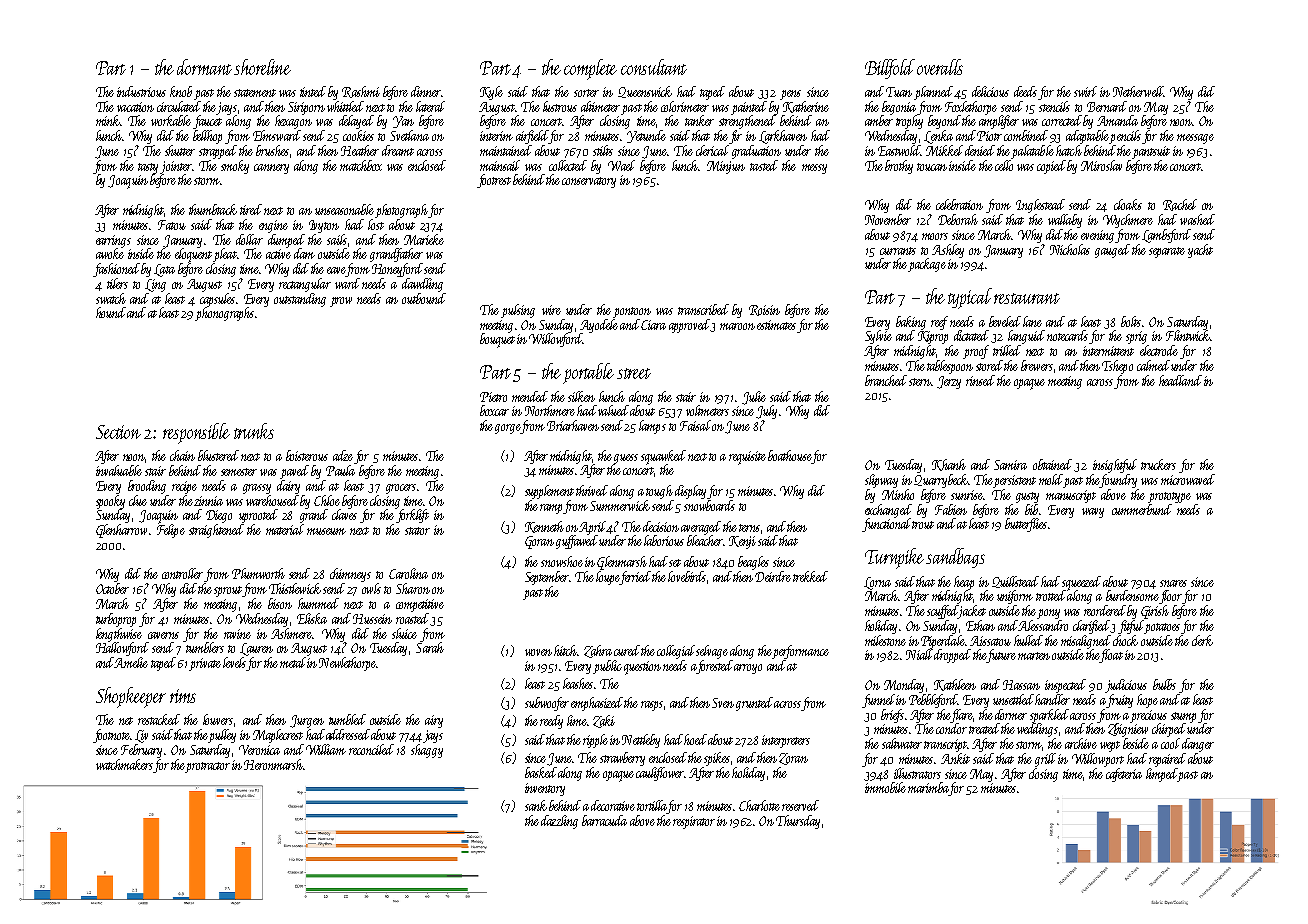 The height and width of the screenshot is (924, 1308). Describe the element at coordinates (1162, 775) in the screenshot. I see `limped` at that location.
